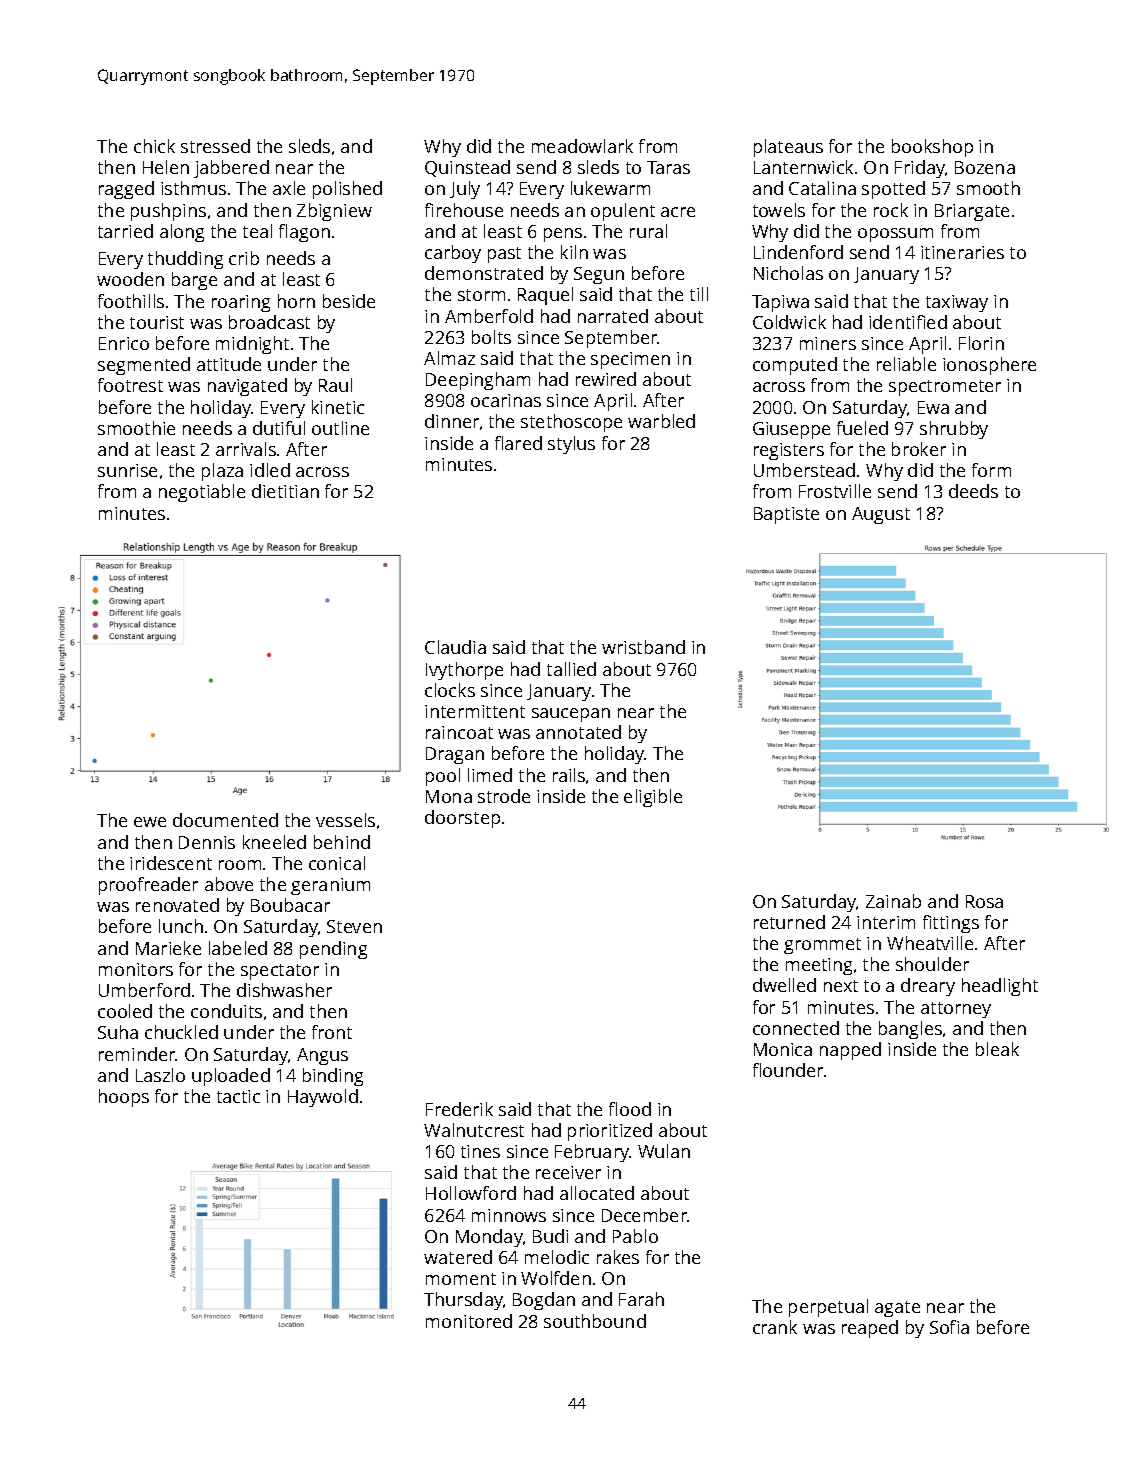 Image resolution: width=1137 pixels, height=1471 pixels. I want to click on stressed, so click(215, 146).
